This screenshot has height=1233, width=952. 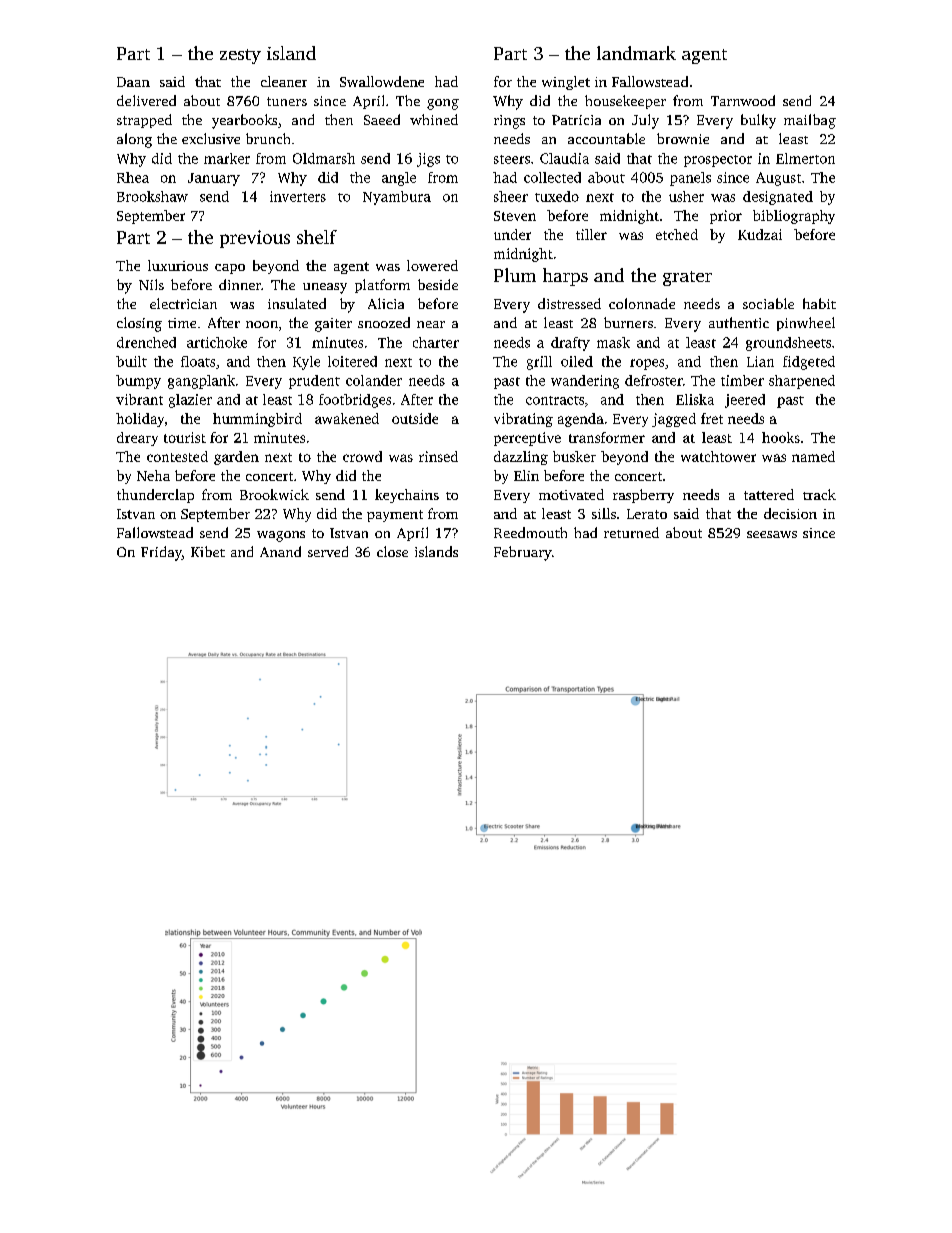 What do you see at coordinates (683, 138) in the screenshot?
I see `brownie` at bounding box center [683, 138].
